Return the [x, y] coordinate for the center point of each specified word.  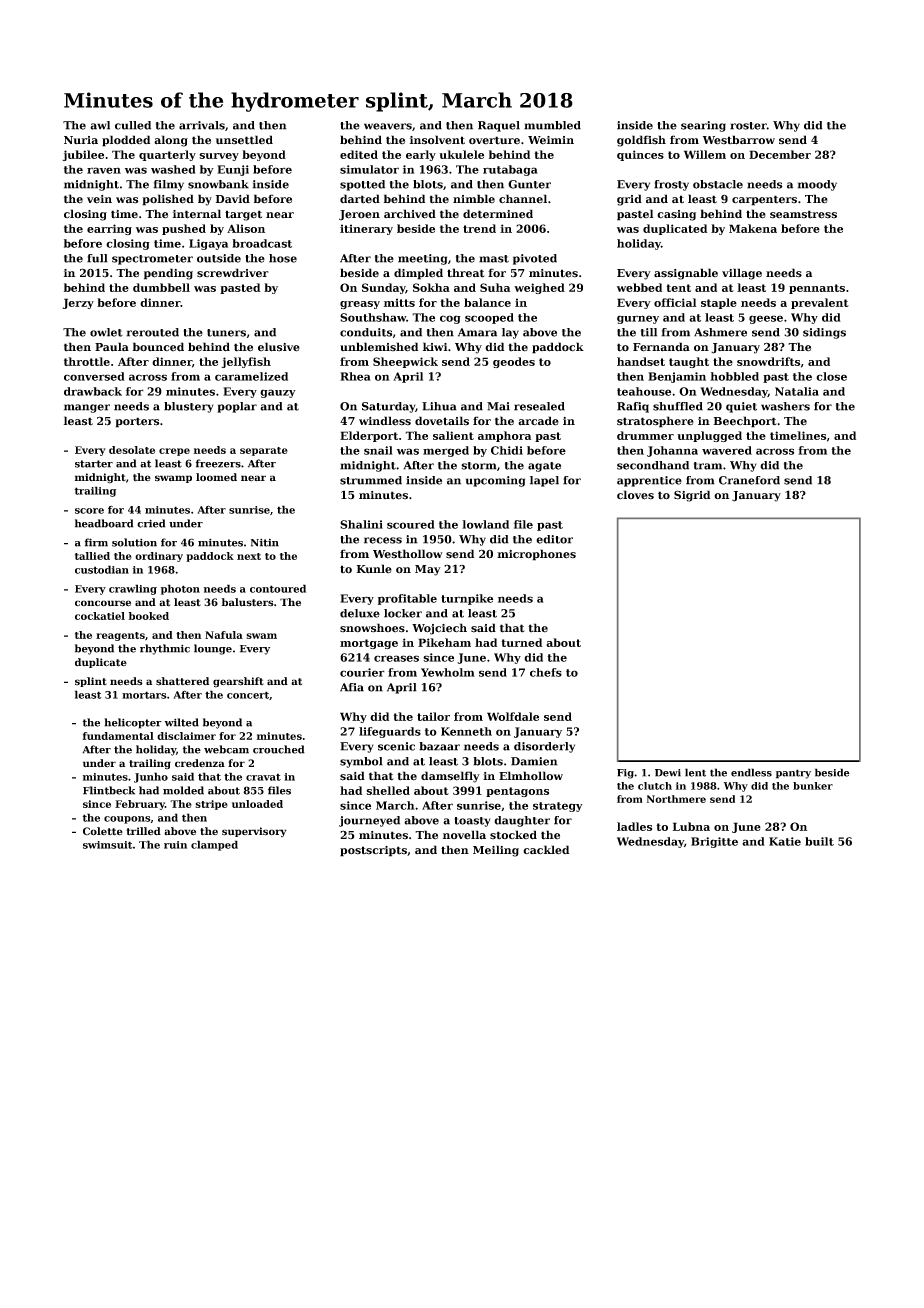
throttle [87, 361]
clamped [214, 845]
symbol [361, 762]
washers [785, 406]
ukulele [461, 154]
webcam [226, 749]
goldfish [641, 141]
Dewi [668, 773]
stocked [513, 835]
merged [446, 451]
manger [87, 408]
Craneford [749, 480]
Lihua [439, 406]
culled [133, 125]
